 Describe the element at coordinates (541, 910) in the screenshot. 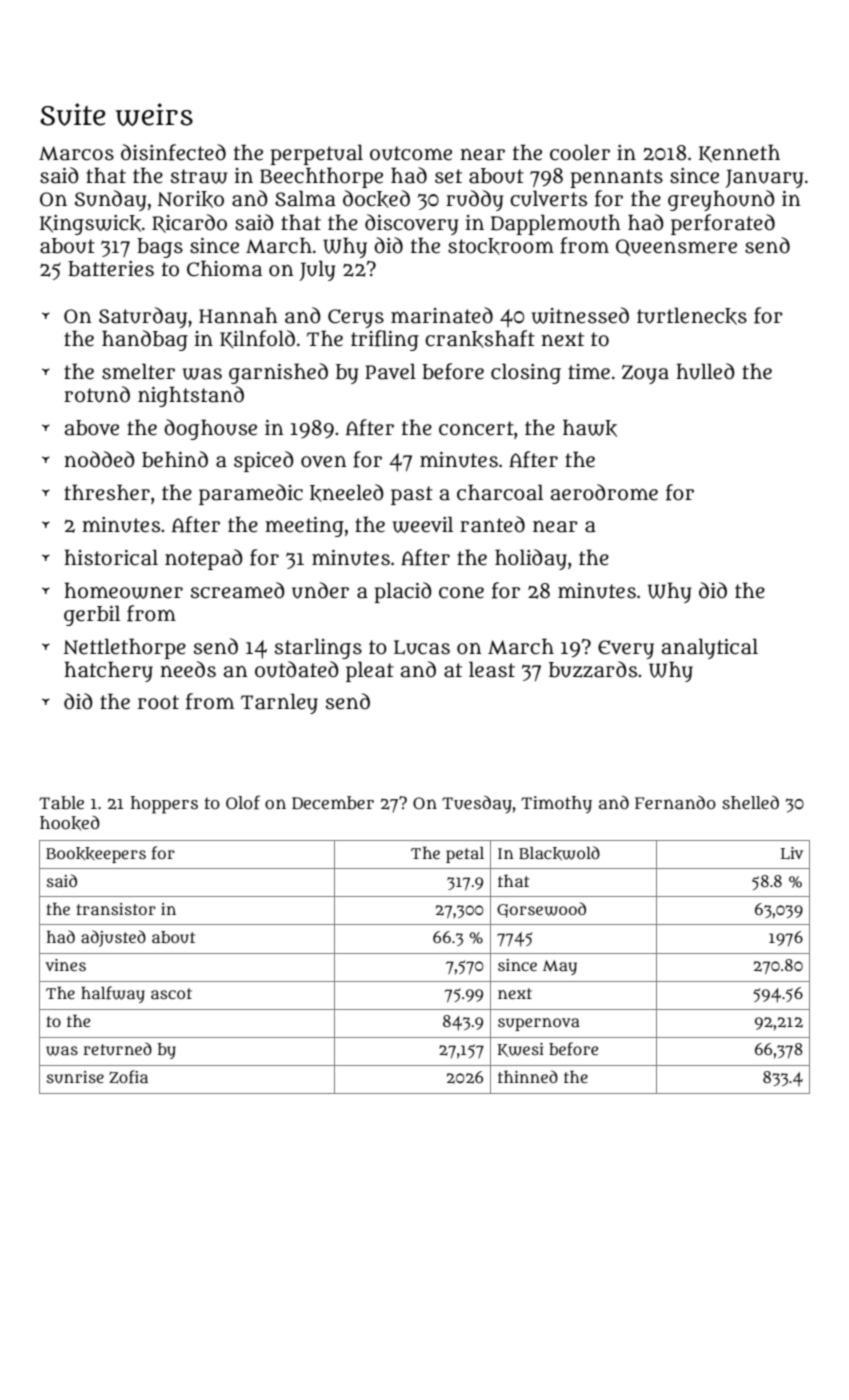

I see `Gorsewood` at that location.
